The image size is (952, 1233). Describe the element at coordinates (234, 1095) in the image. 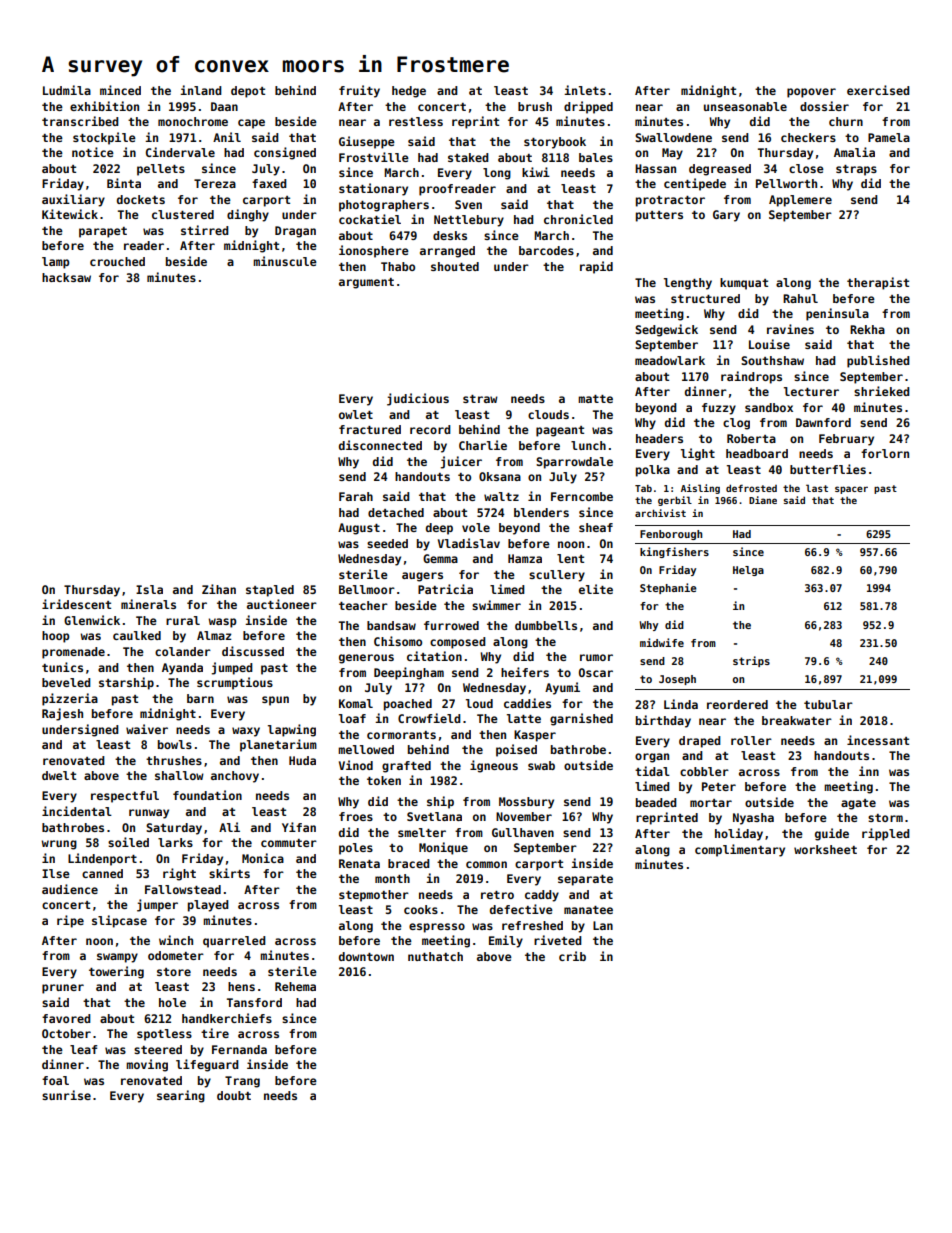

I see `doubt` at that location.
